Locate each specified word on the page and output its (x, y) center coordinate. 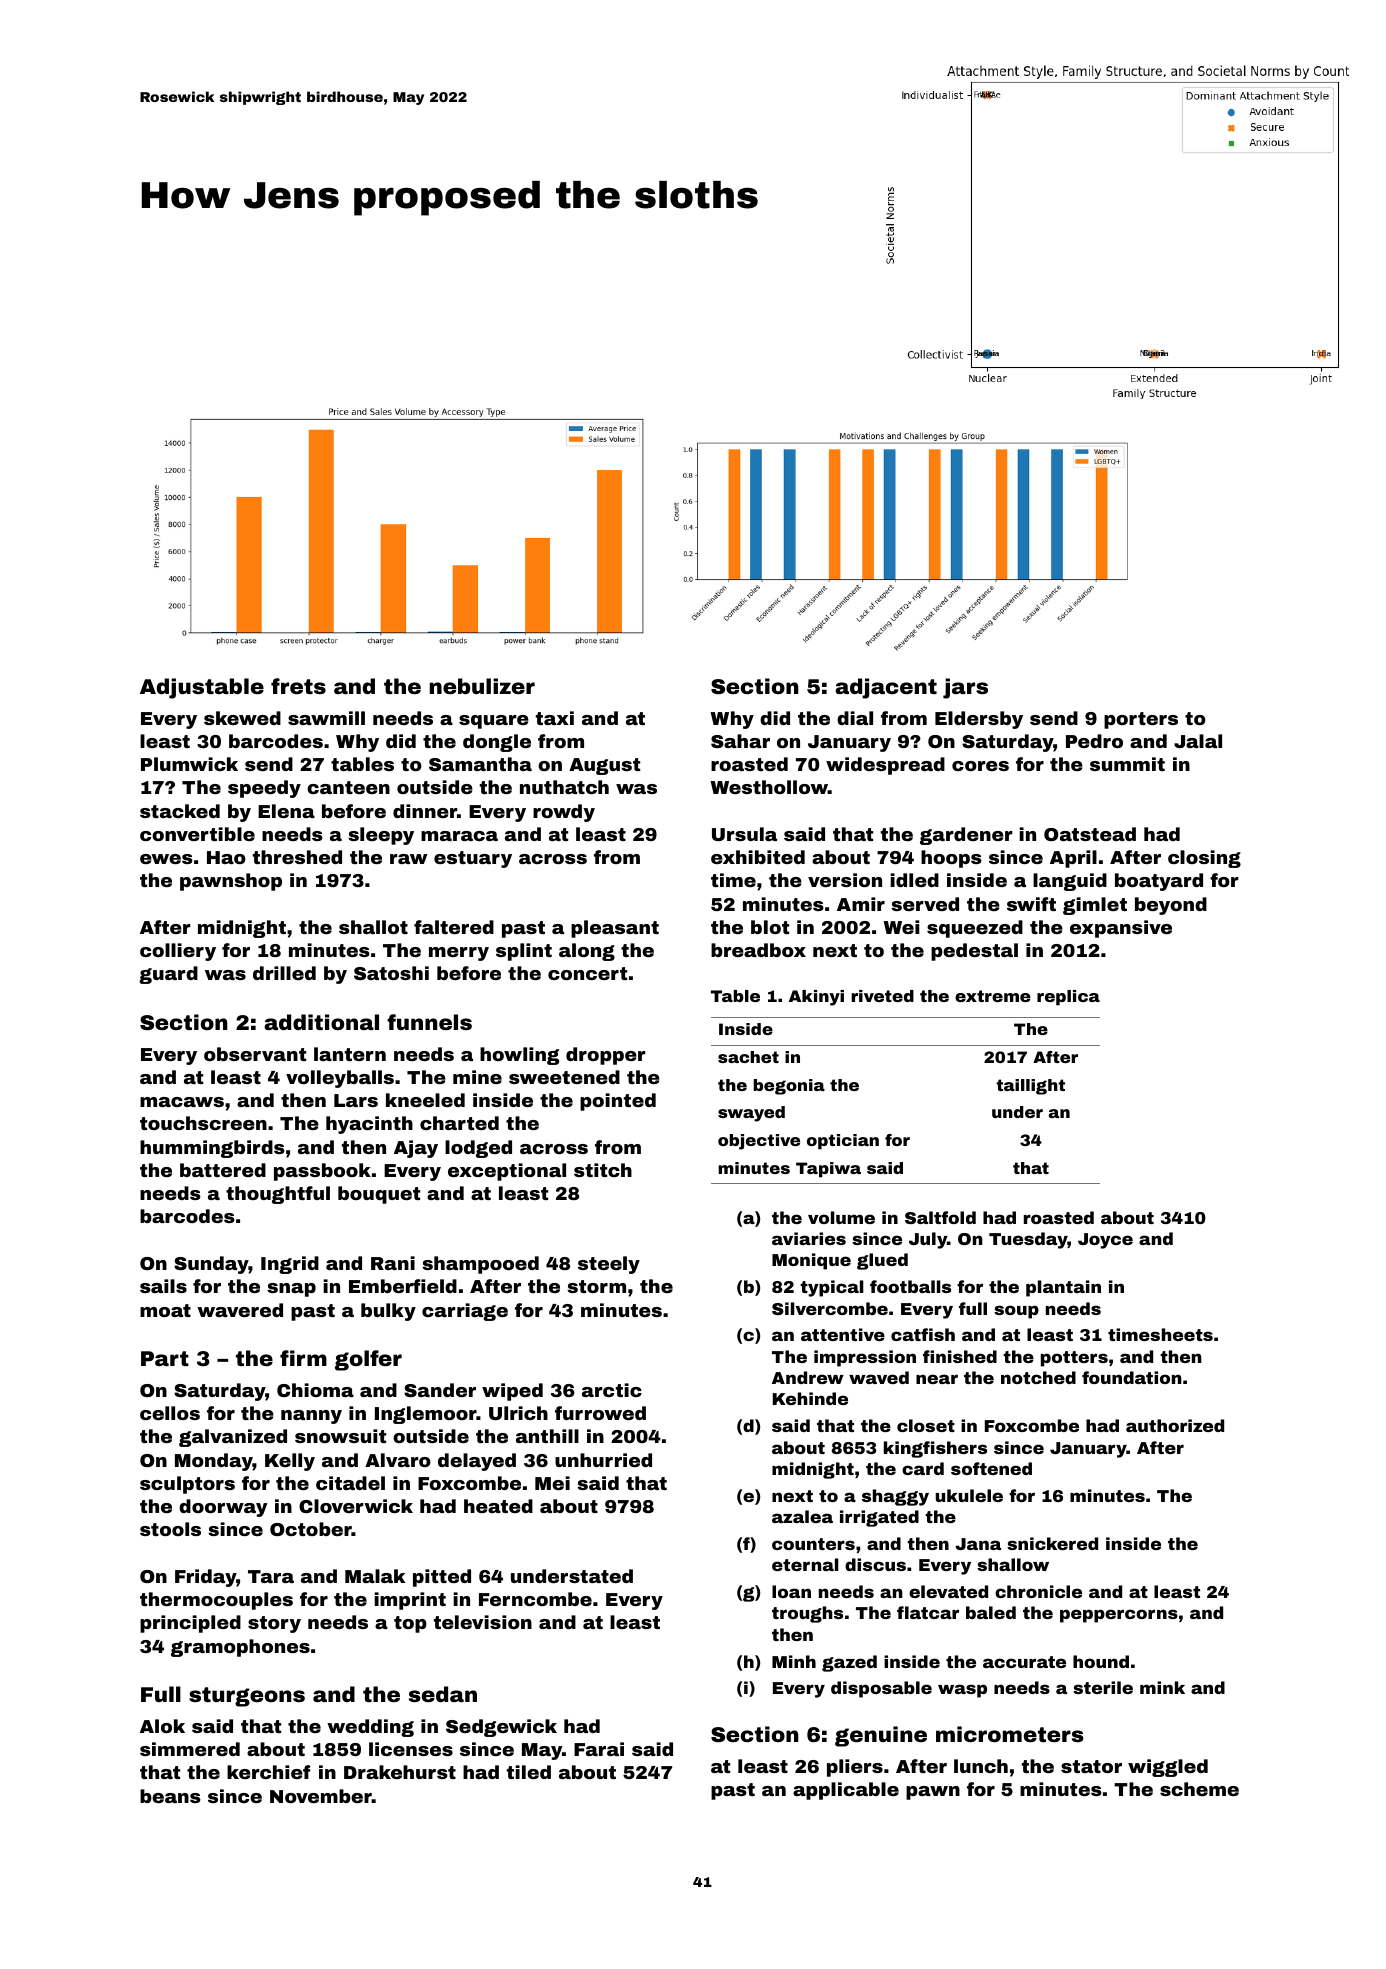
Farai (599, 1749)
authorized (1175, 1425)
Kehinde (810, 1398)
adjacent (886, 688)
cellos (170, 1413)
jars (965, 688)
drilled (284, 973)
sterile (1103, 1687)
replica (1068, 998)
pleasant (615, 929)
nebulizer (482, 686)
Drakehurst (400, 1772)
